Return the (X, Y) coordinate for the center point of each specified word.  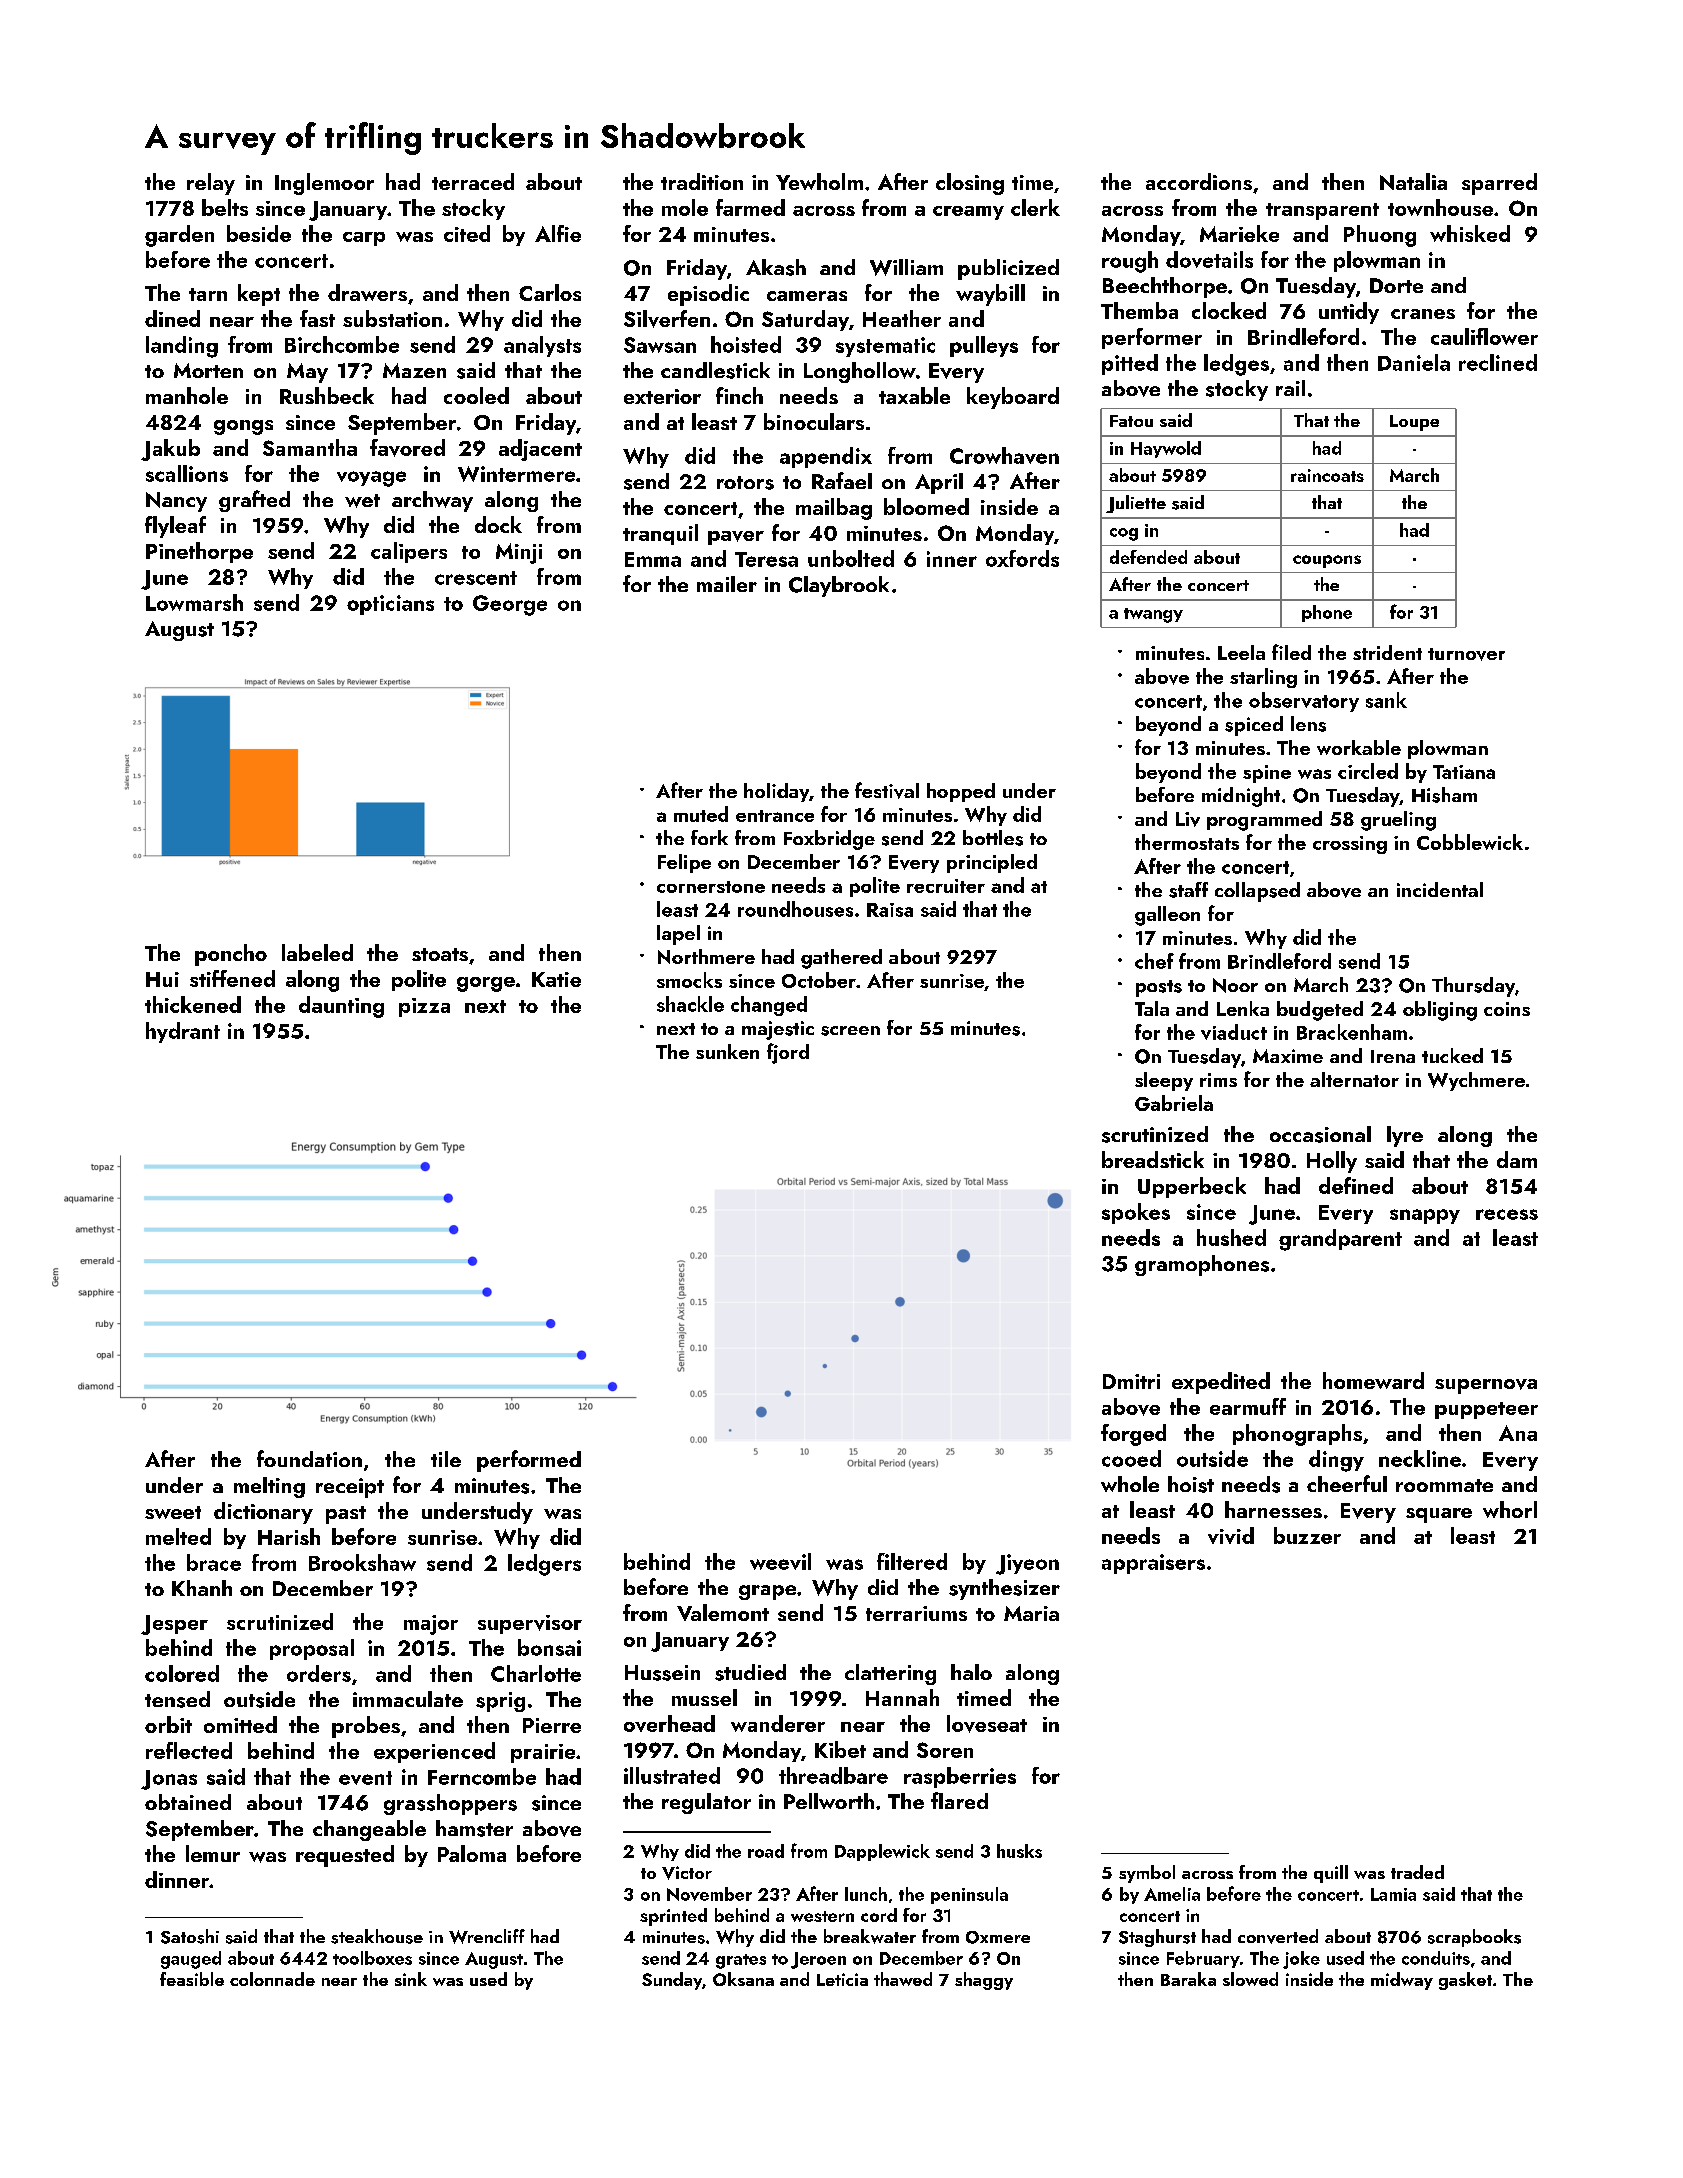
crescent (476, 578)
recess (1507, 1214)
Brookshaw (362, 1562)
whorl (1510, 1509)
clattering (890, 1674)
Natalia (1413, 181)
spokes (1136, 1213)
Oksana (743, 1979)
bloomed (926, 506)
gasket (1465, 1981)
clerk (1035, 207)
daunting (341, 1007)
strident (1387, 652)
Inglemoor (324, 184)
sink (411, 1979)
